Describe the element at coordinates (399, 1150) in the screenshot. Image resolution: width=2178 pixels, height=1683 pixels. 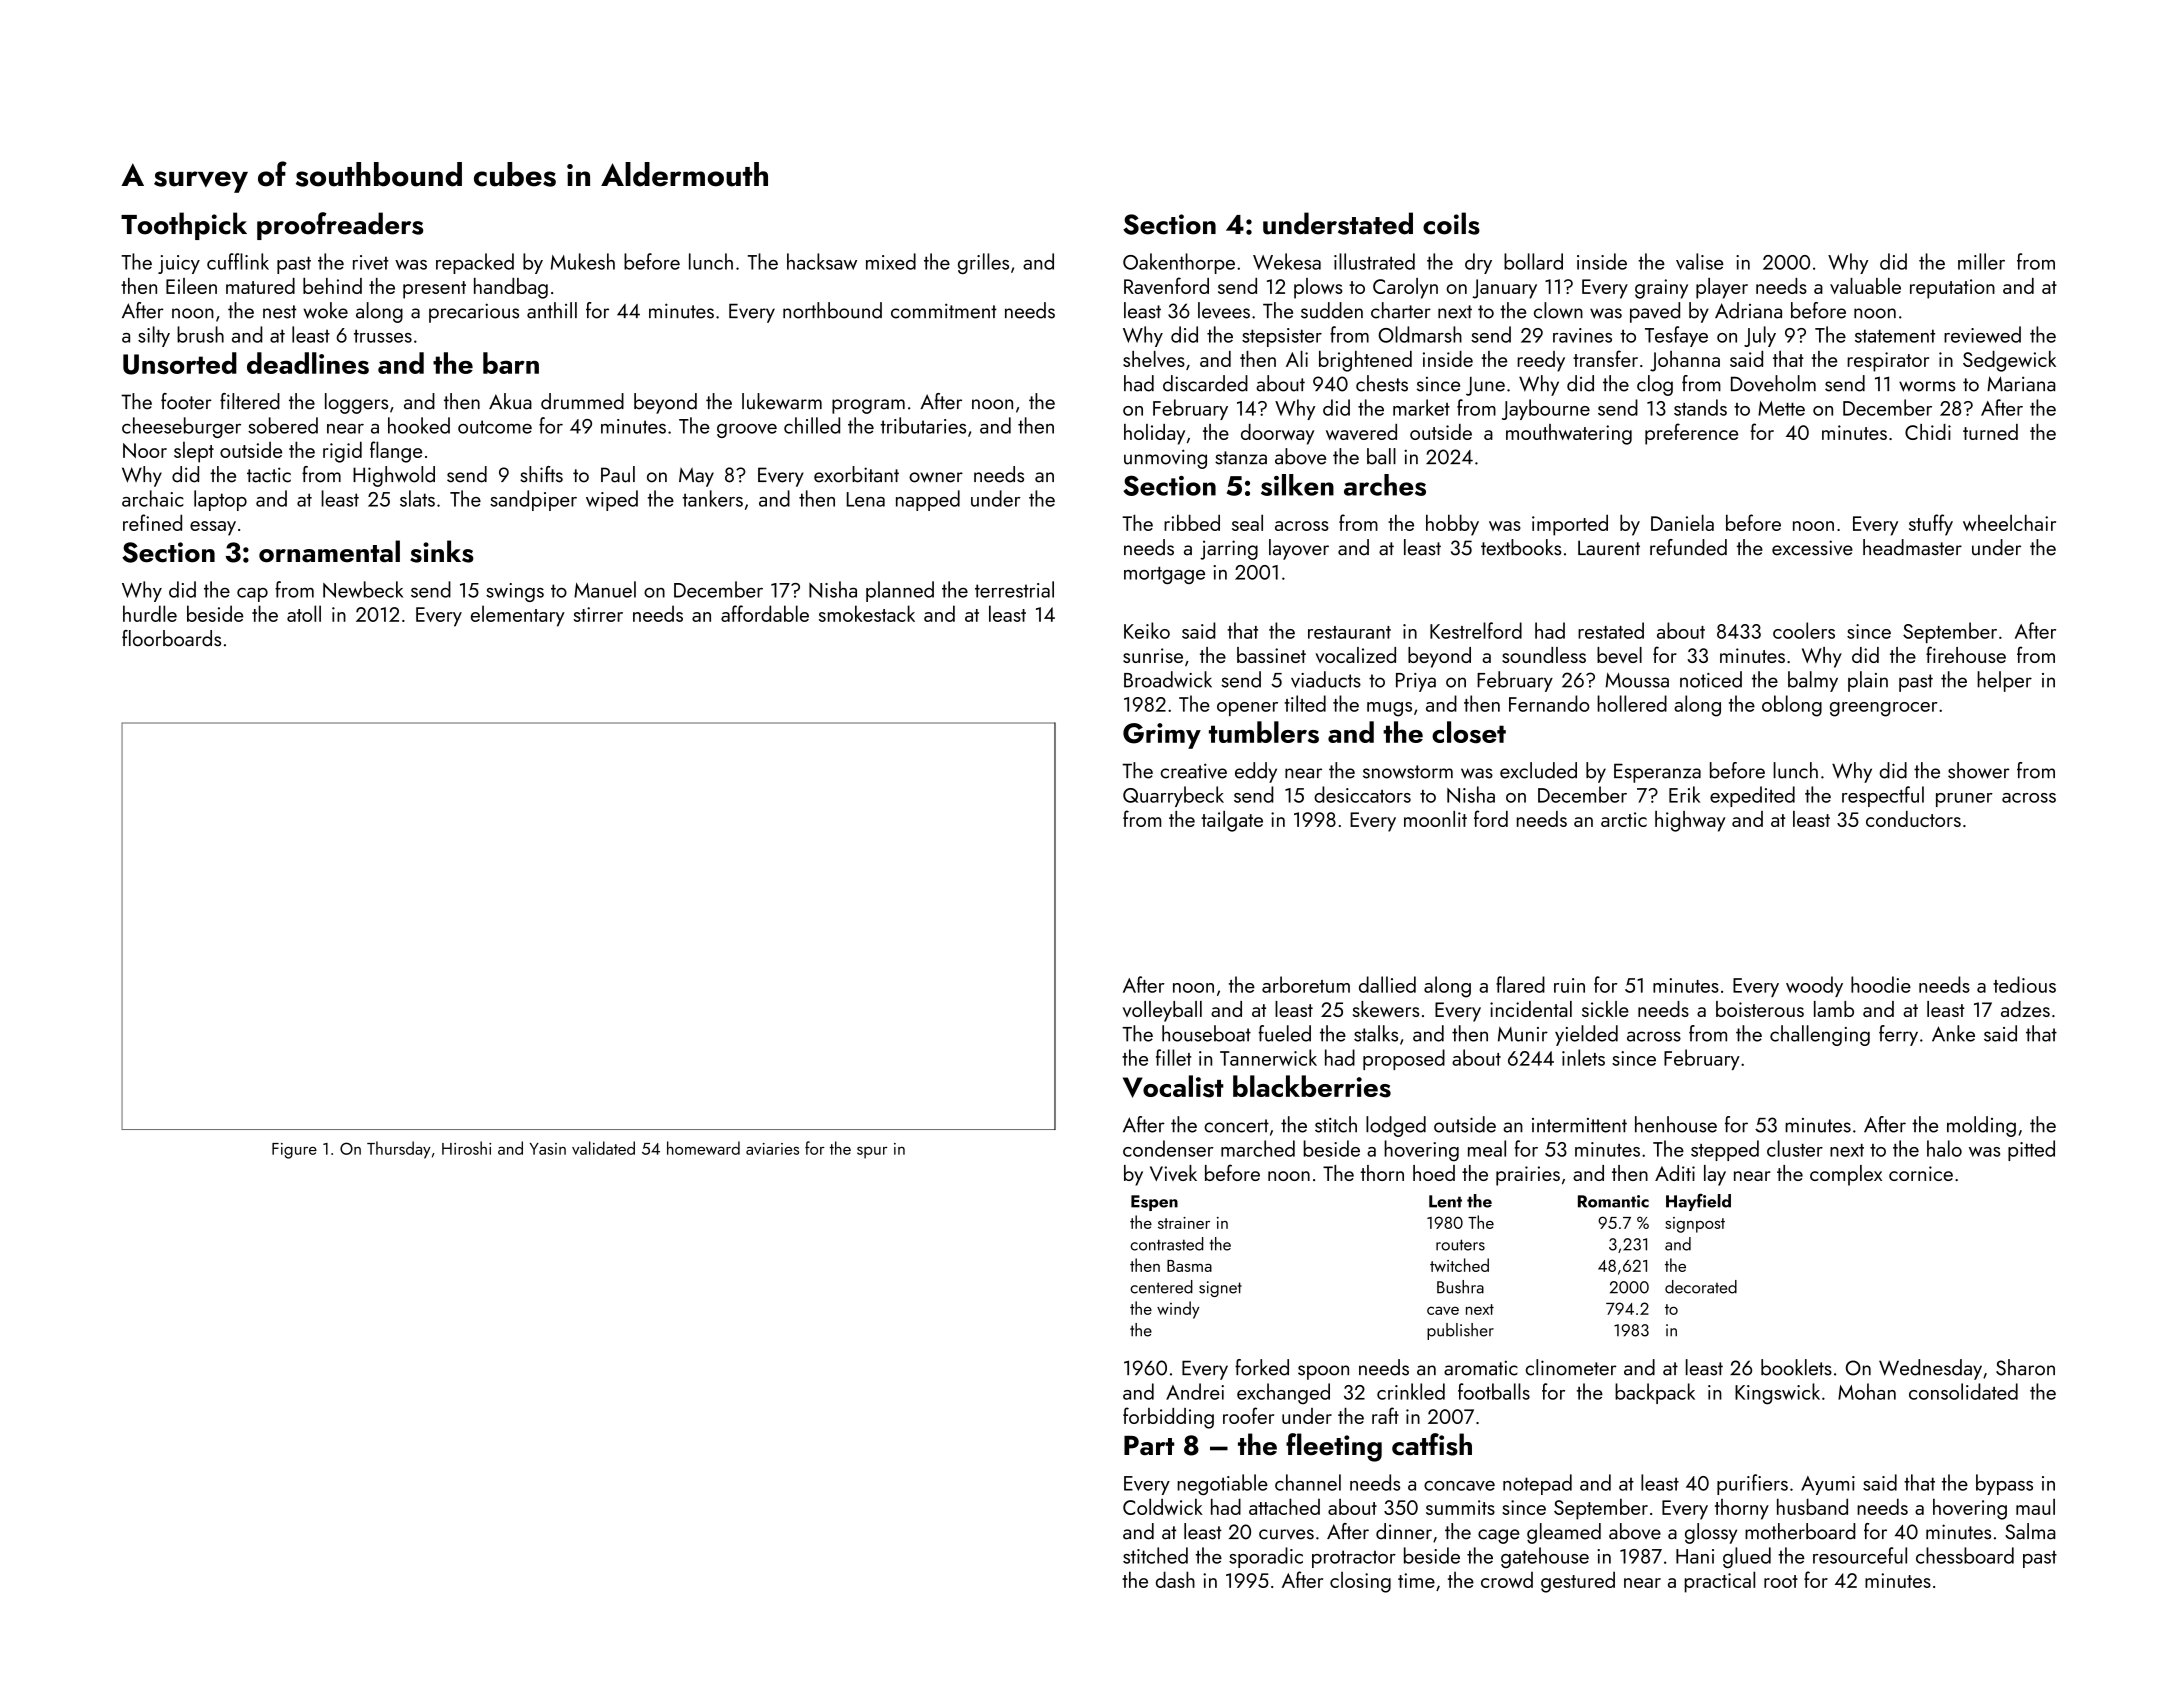
I see `Thursday` at that location.
